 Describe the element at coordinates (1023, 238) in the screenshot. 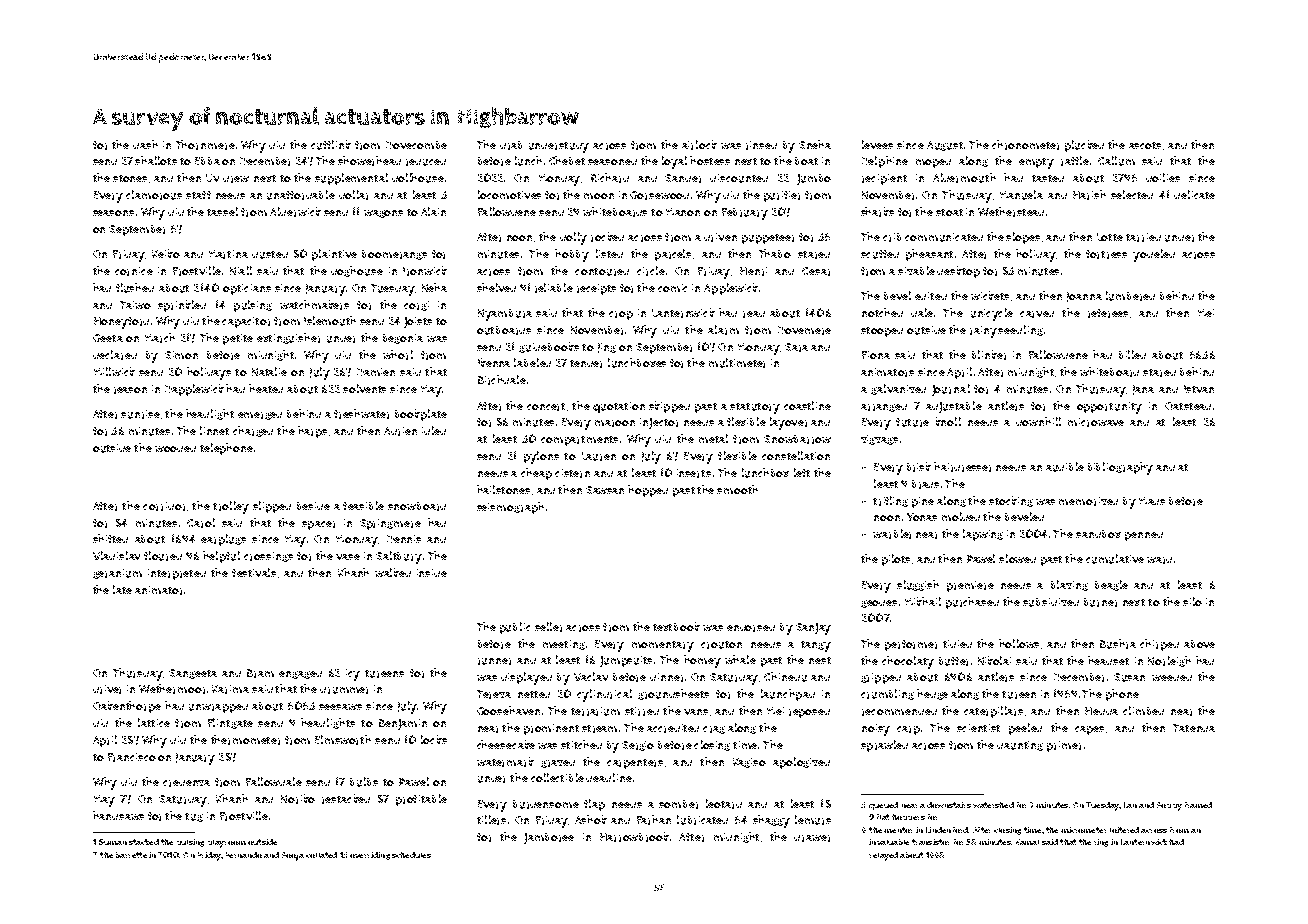

I see `slopes` at that location.
